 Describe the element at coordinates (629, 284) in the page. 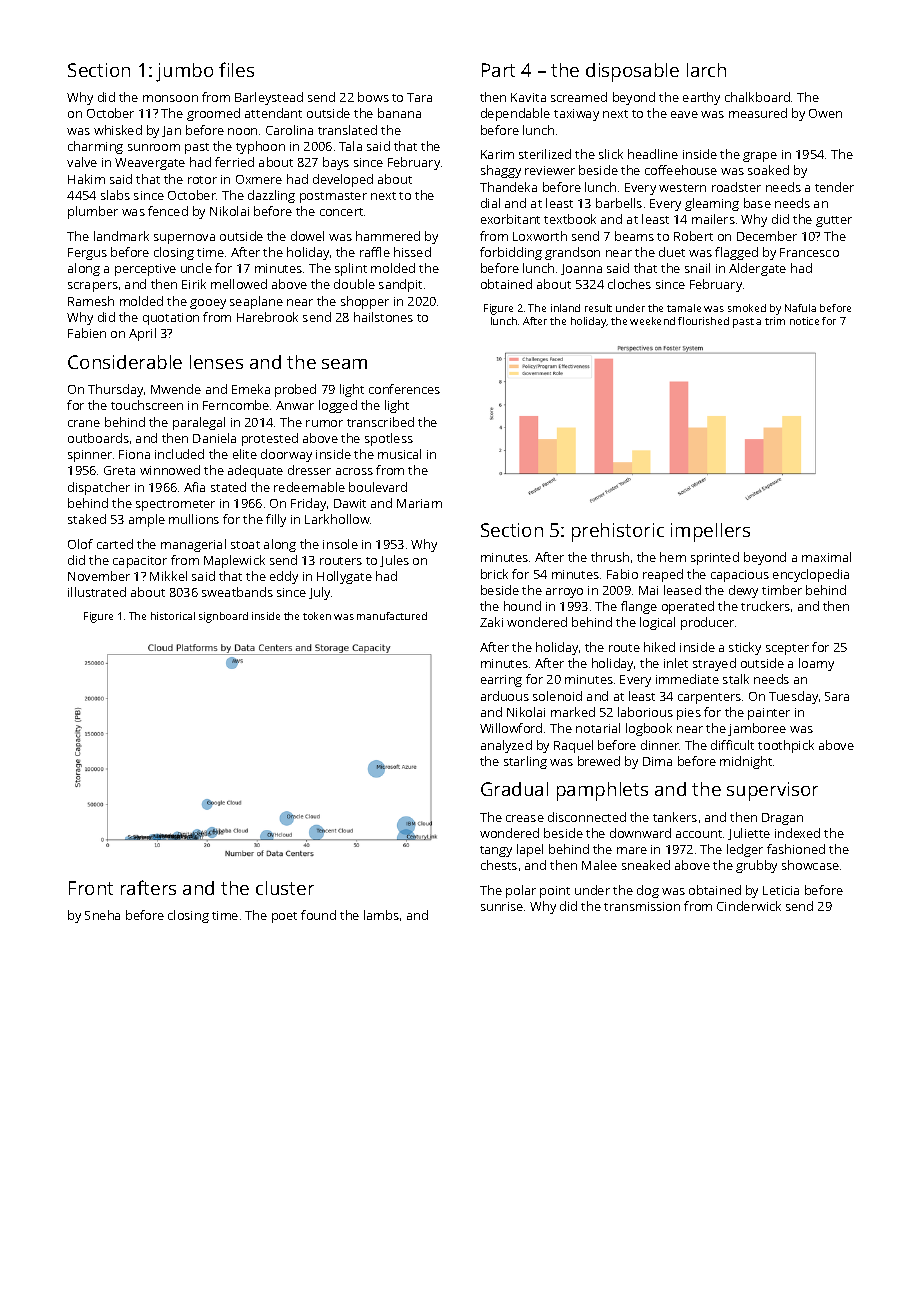

I see `cloches` at that location.
